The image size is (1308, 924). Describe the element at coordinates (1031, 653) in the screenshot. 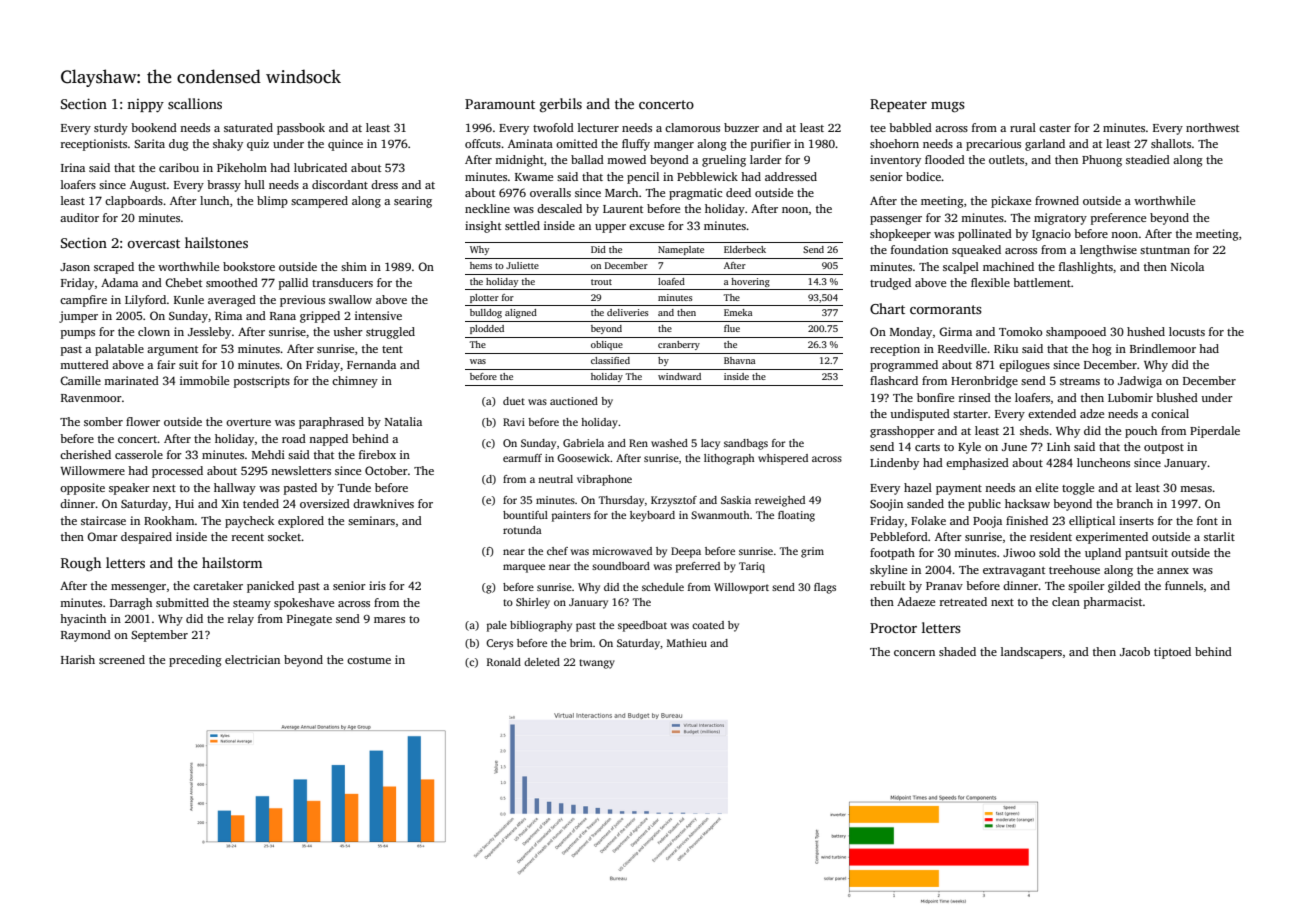

I see `landscapers` at that location.
